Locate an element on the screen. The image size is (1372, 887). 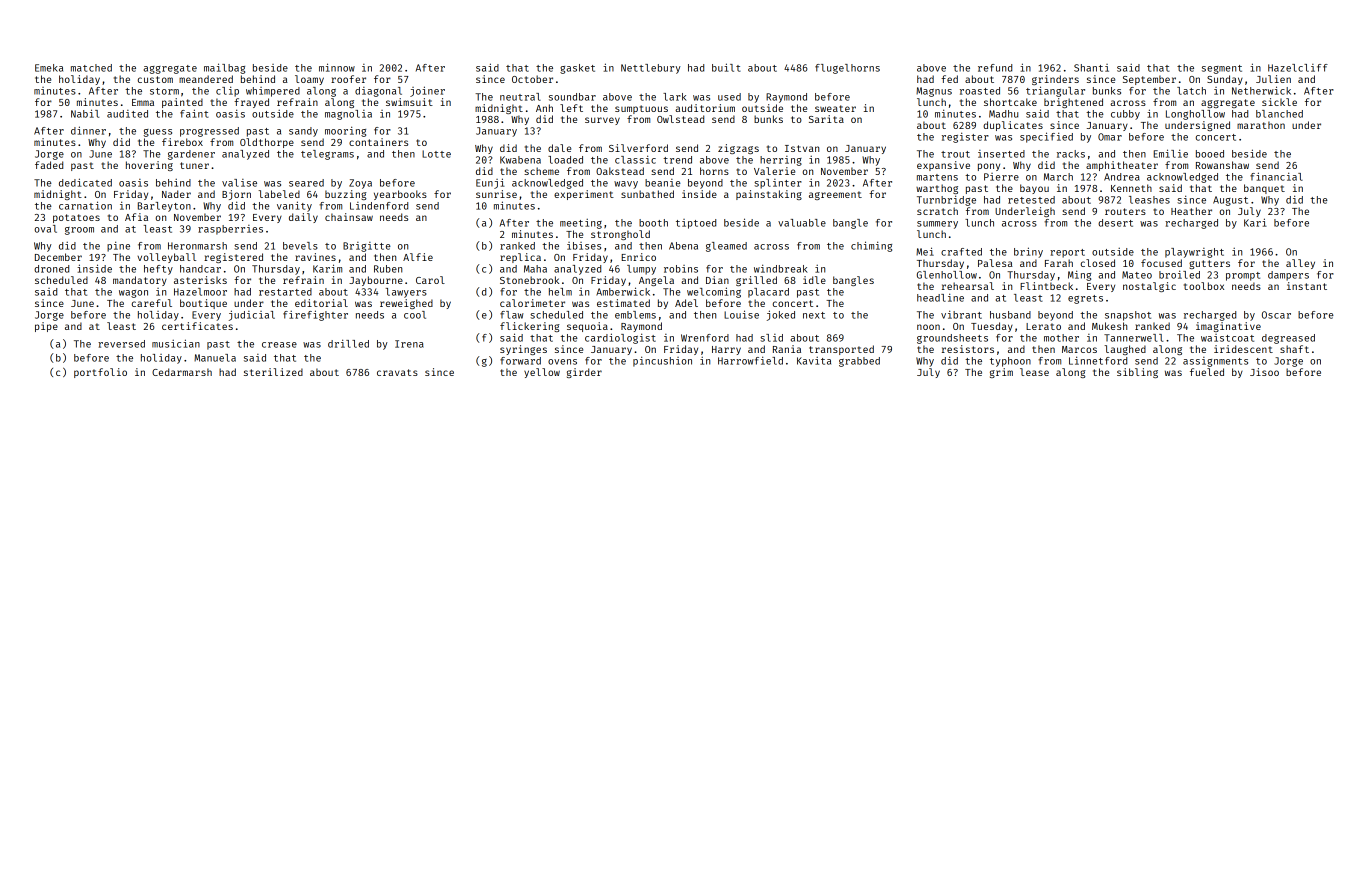
droned is located at coordinates (51, 269).
